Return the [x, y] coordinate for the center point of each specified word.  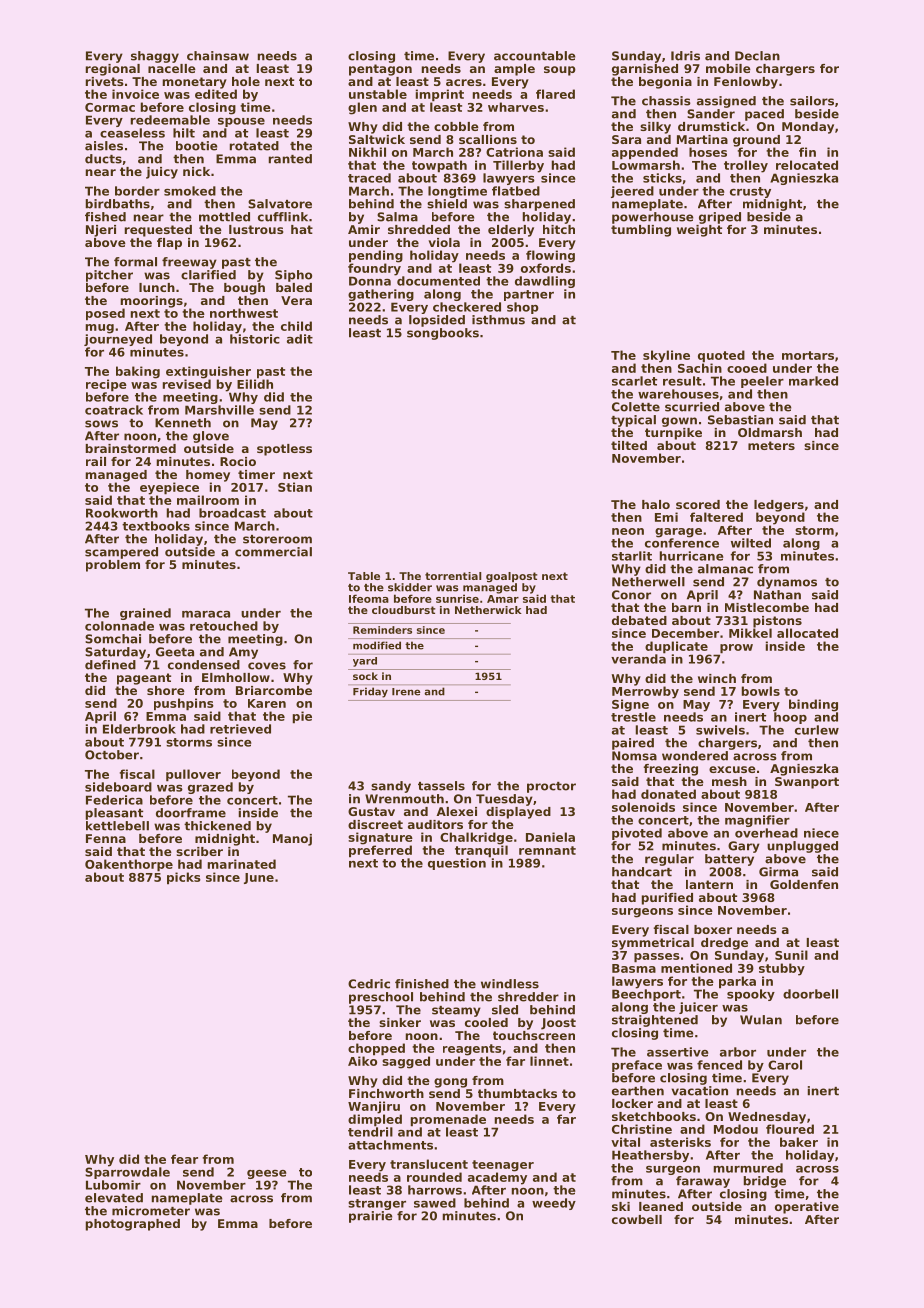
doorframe [191, 813]
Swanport [807, 783]
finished [422, 984]
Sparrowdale [127, 1173]
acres [464, 82]
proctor [551, 787]
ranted [290, 159]
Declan [757, 56]
